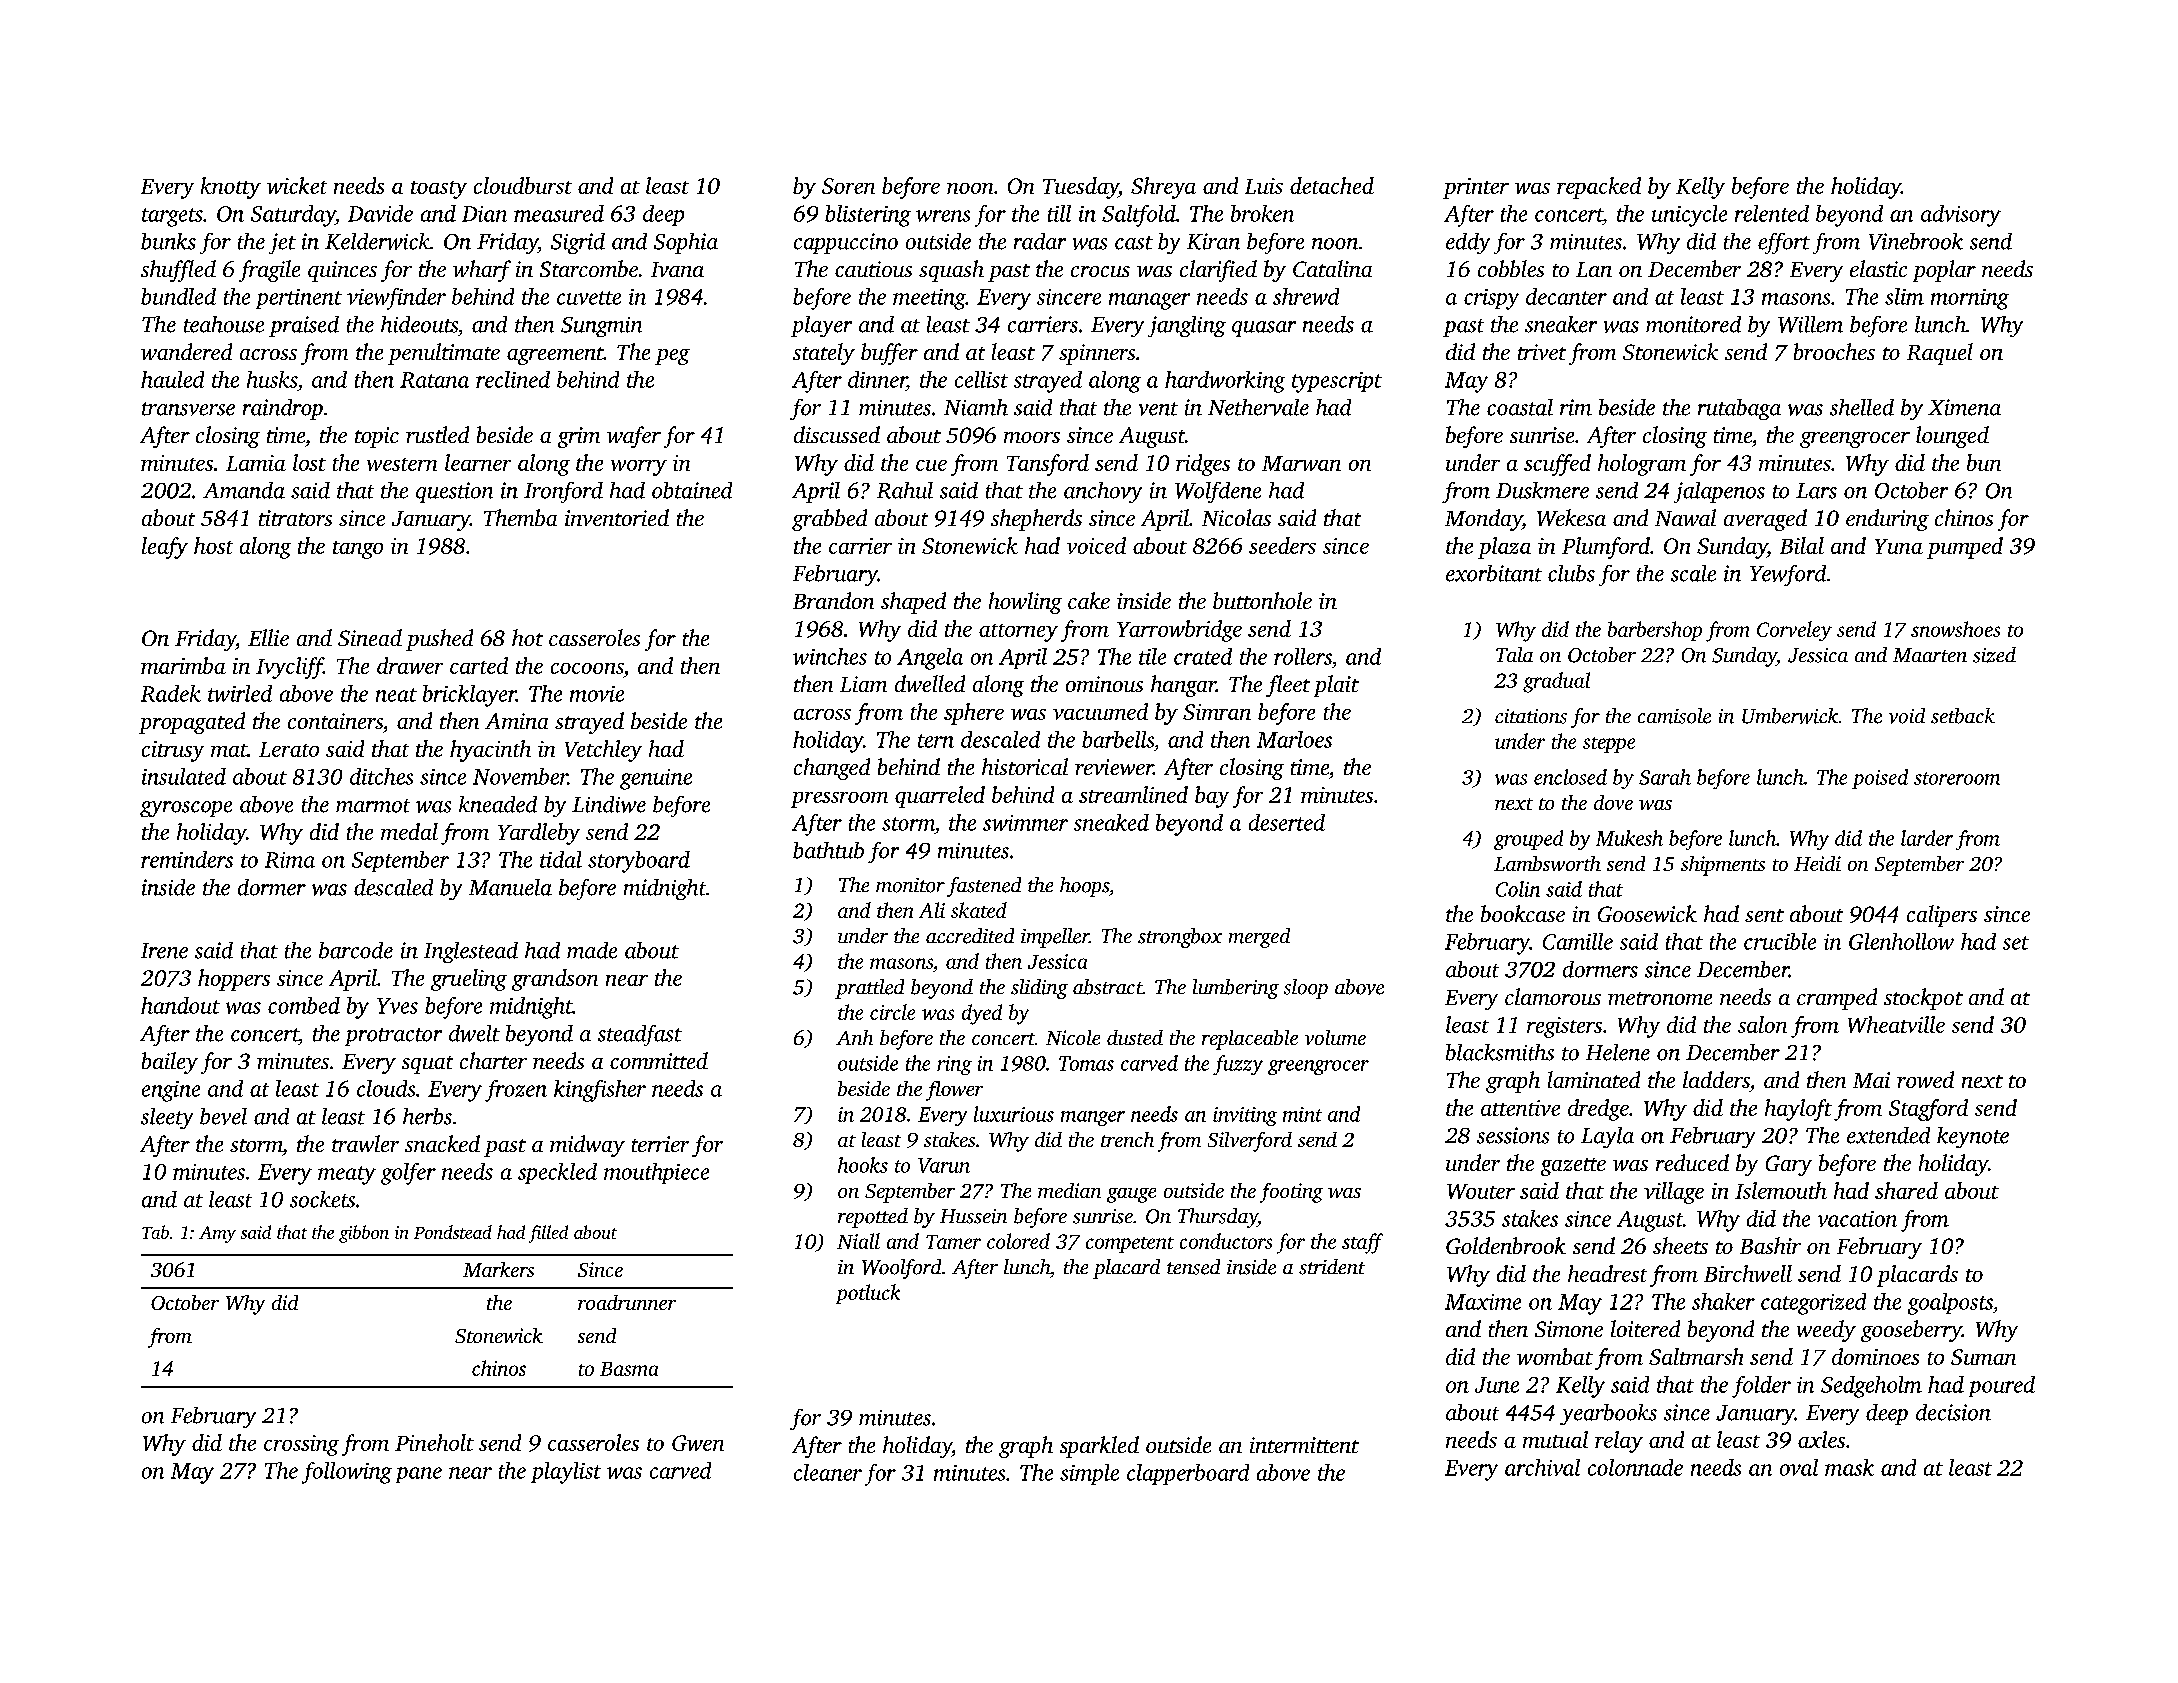 The image size is (2178, 1683). What do you see at coordinates (1014, 1114) in the image?
I see `luxurious` at bounding box center [1014, 1114].
